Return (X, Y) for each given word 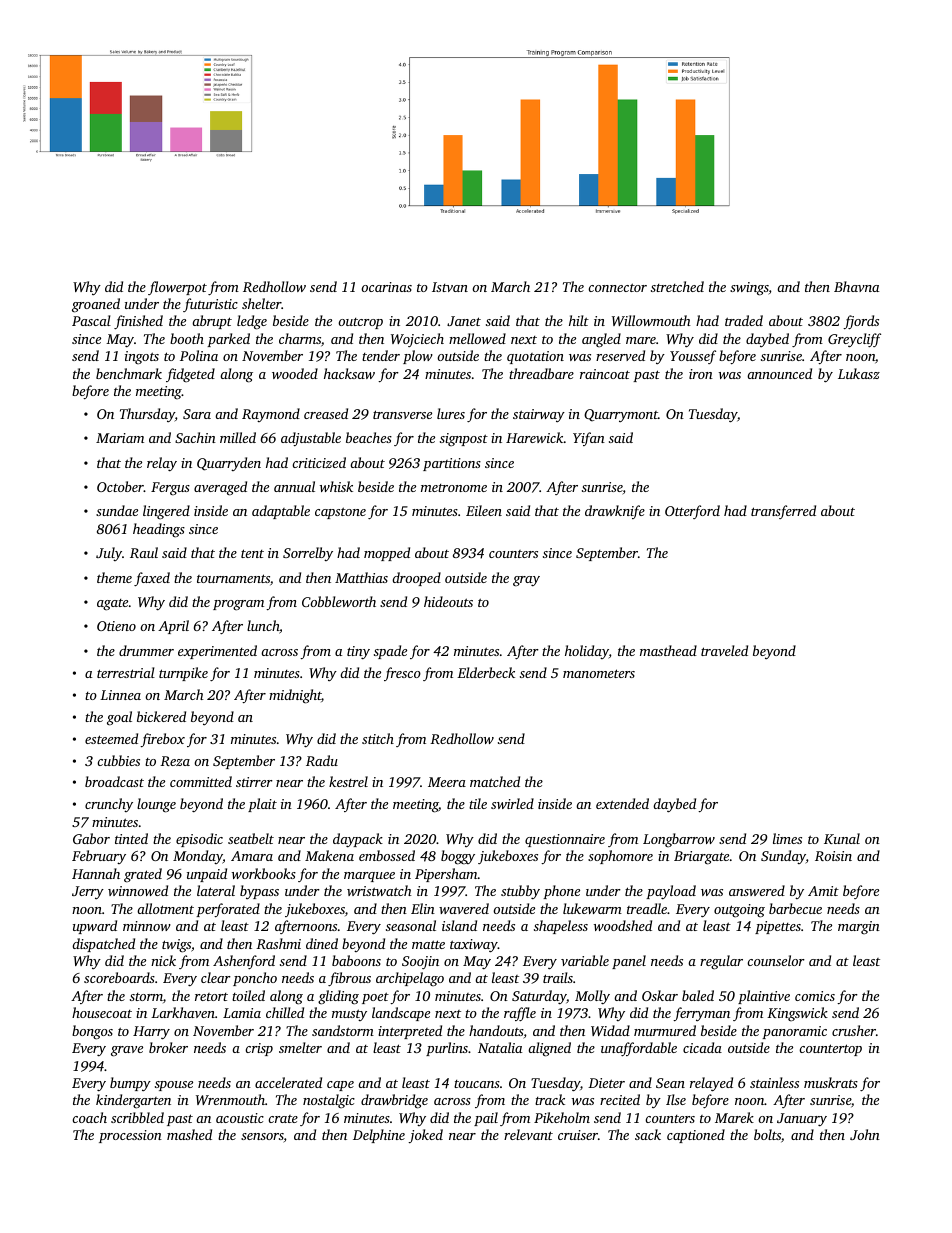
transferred (783, 512)
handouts (496, 1032)
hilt (579, 320)
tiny (358, 652)
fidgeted (190, 375)
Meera (447, 782)
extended (622, 803)
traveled (724, 650)
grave (127, 1051)
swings (749, 289)
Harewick (535, 437)
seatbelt (251, 838)
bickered (161, 716)
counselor (776, 960)
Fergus (170, 489)
